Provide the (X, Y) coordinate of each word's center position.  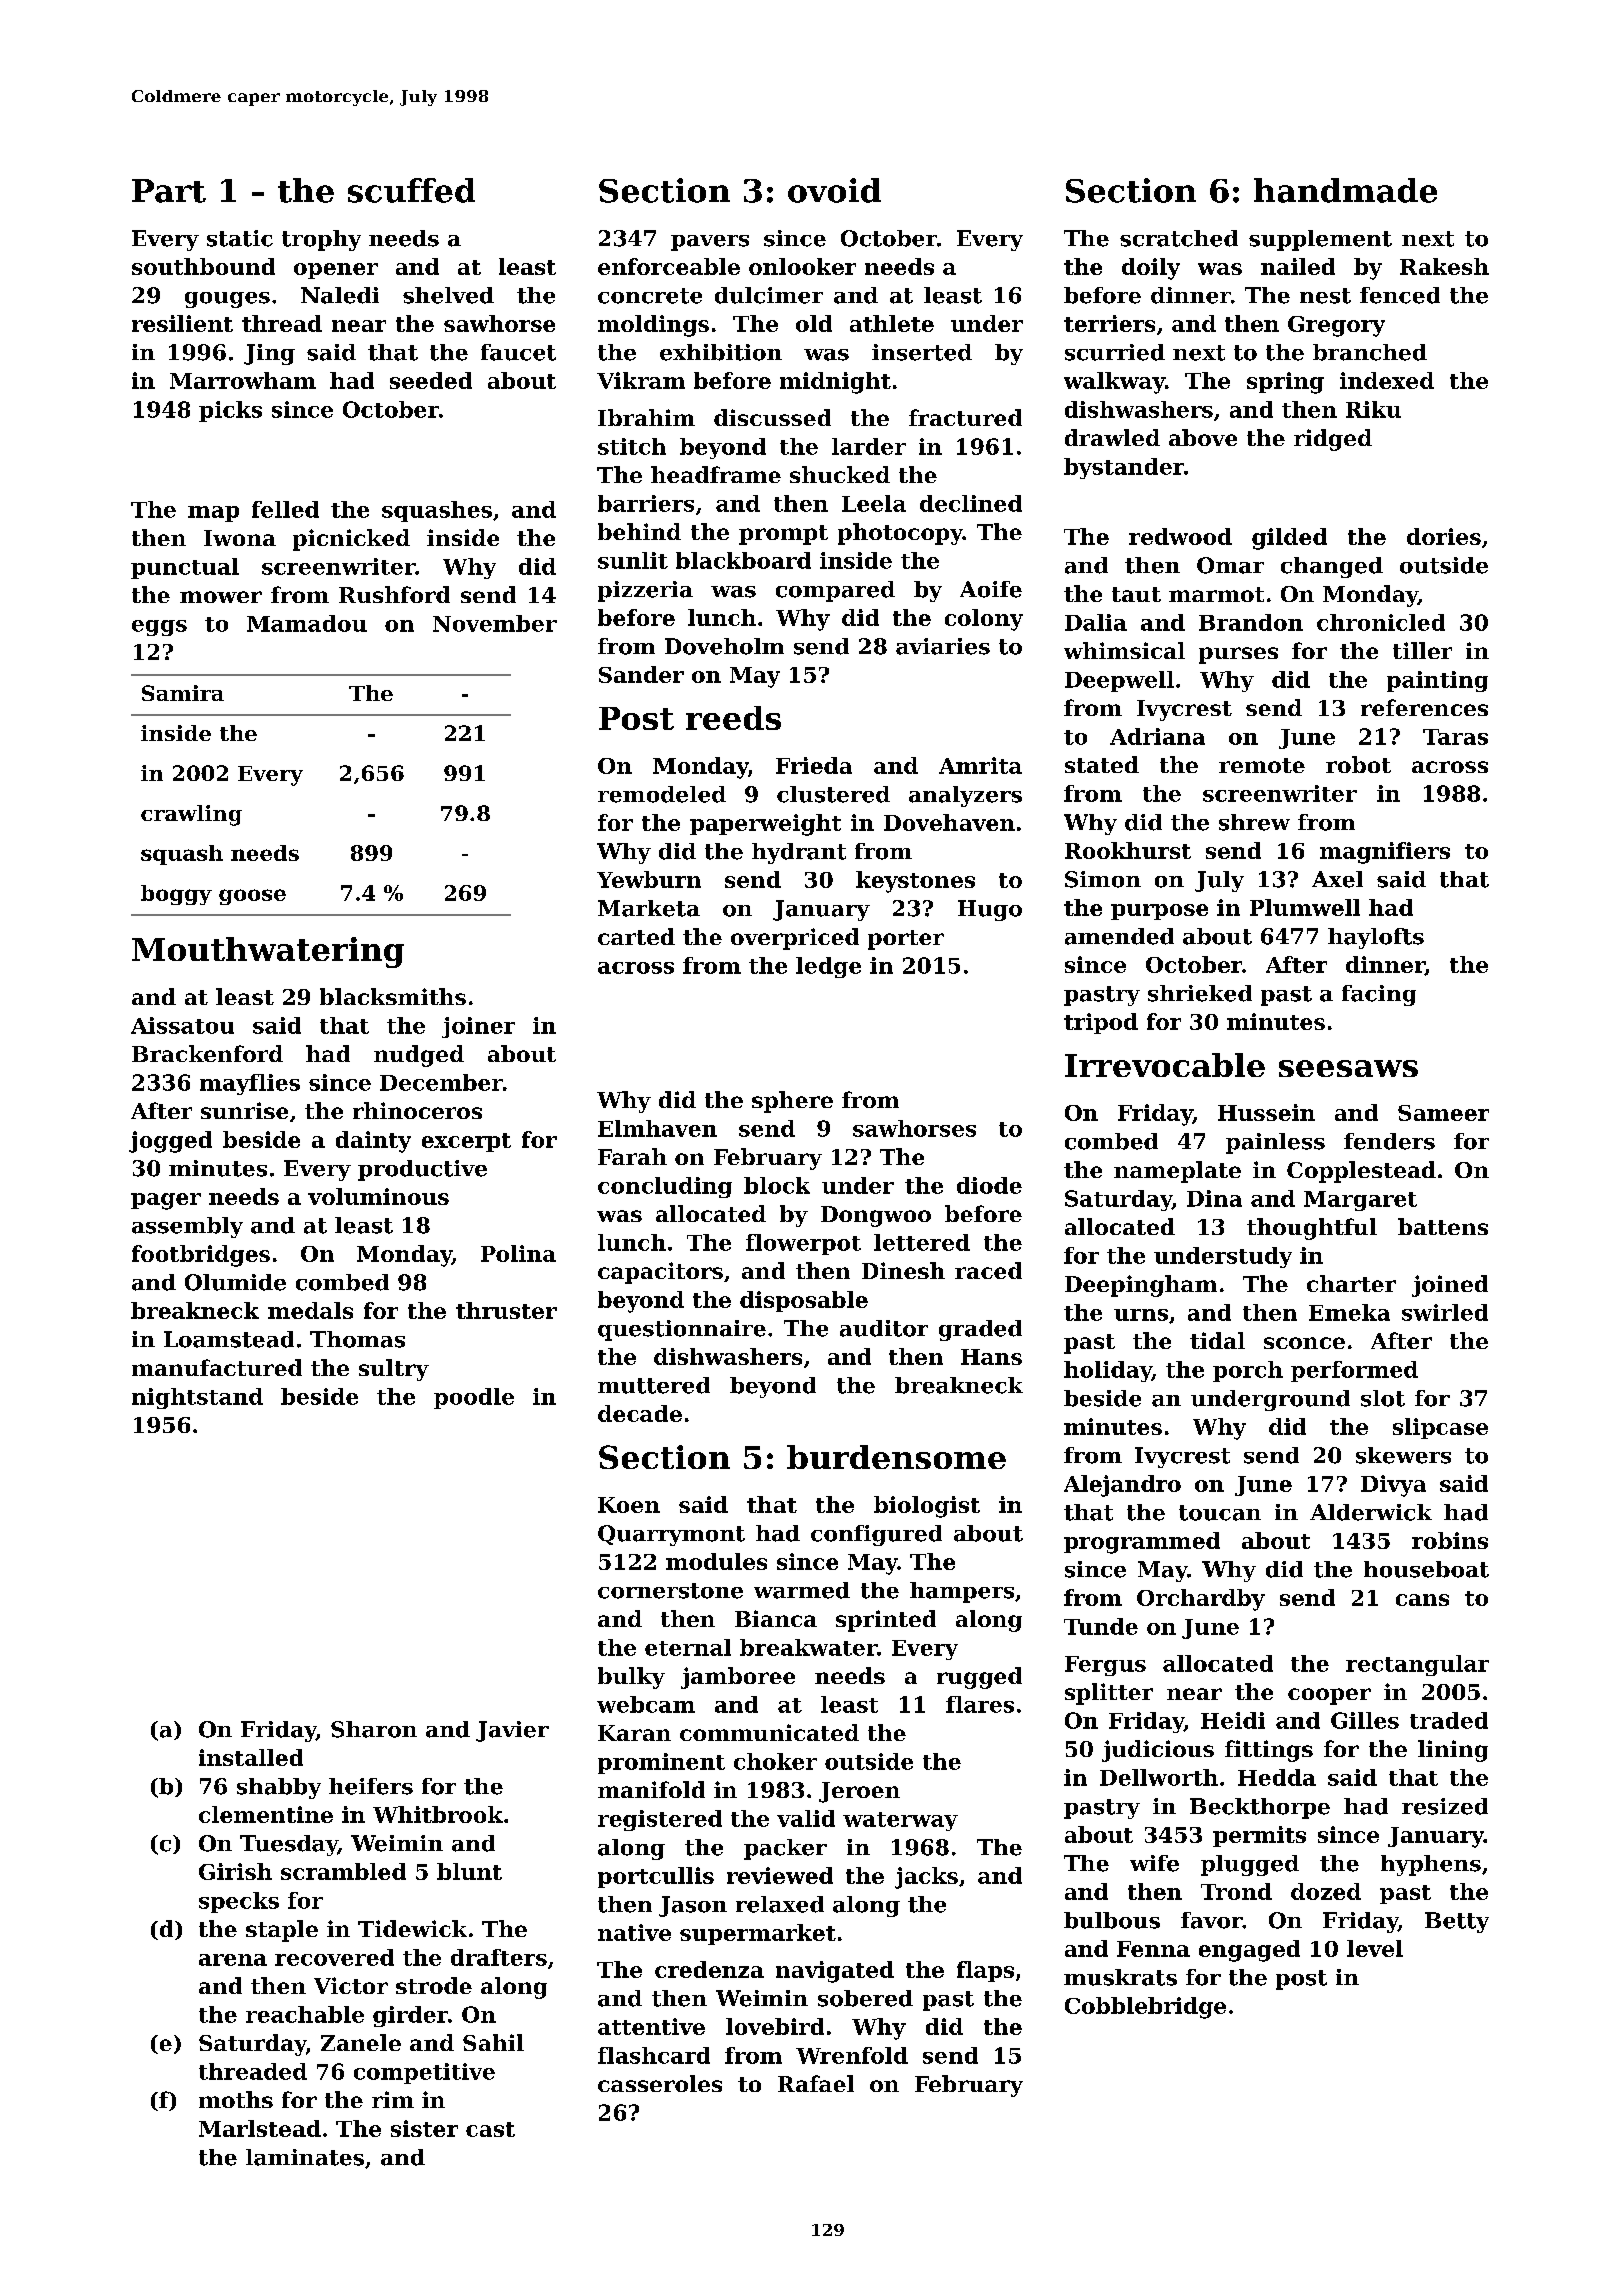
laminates (305, 2157)
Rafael (816, 2083)
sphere (792, 1102)
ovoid (834, 190)
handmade (1345, 190)
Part (169, 191)
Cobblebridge (1145, 2008)
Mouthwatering (268, 952)
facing (1379, 995)
